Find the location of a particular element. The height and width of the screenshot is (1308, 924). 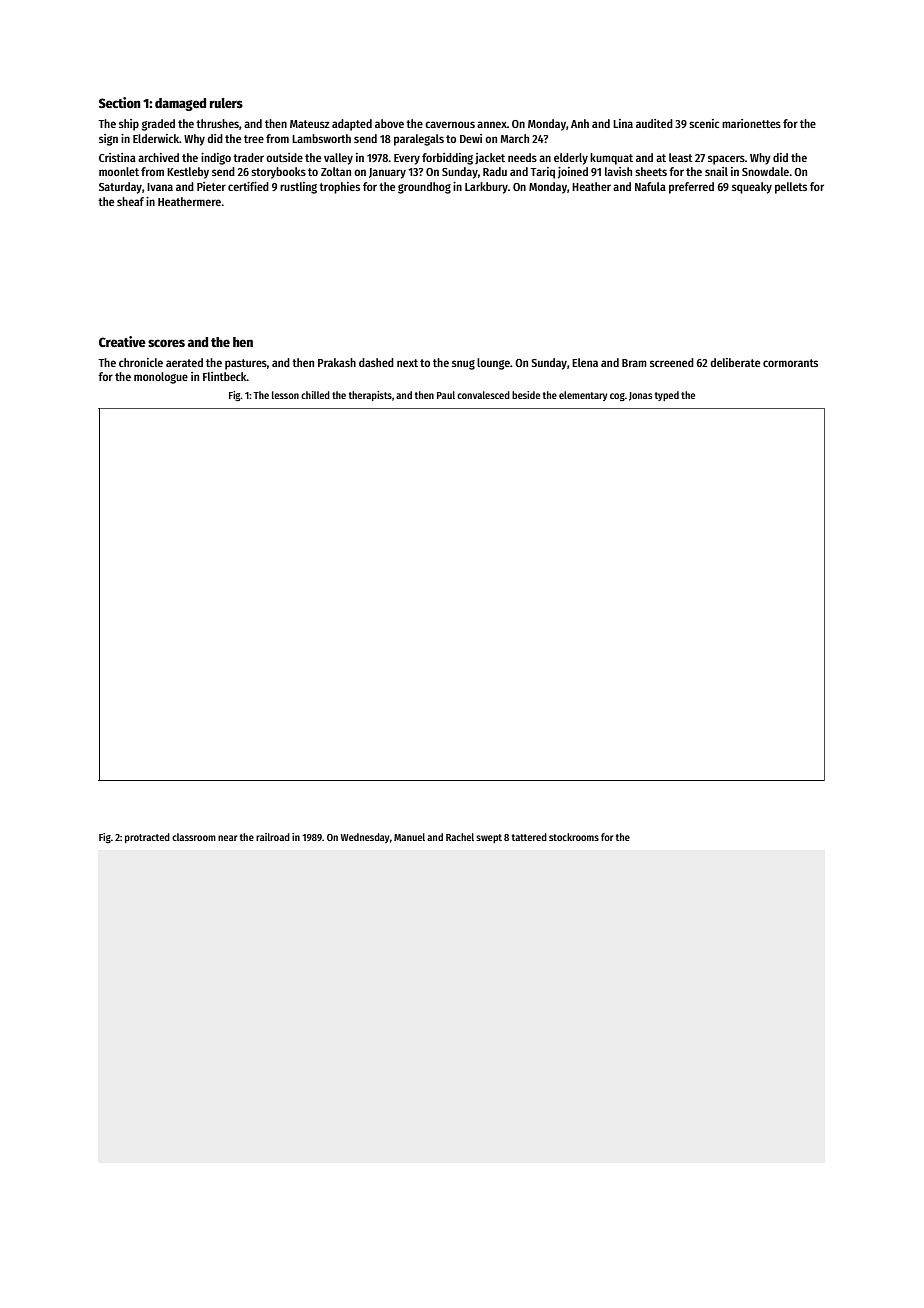

Cristina is located at coordinates (117, 157).
